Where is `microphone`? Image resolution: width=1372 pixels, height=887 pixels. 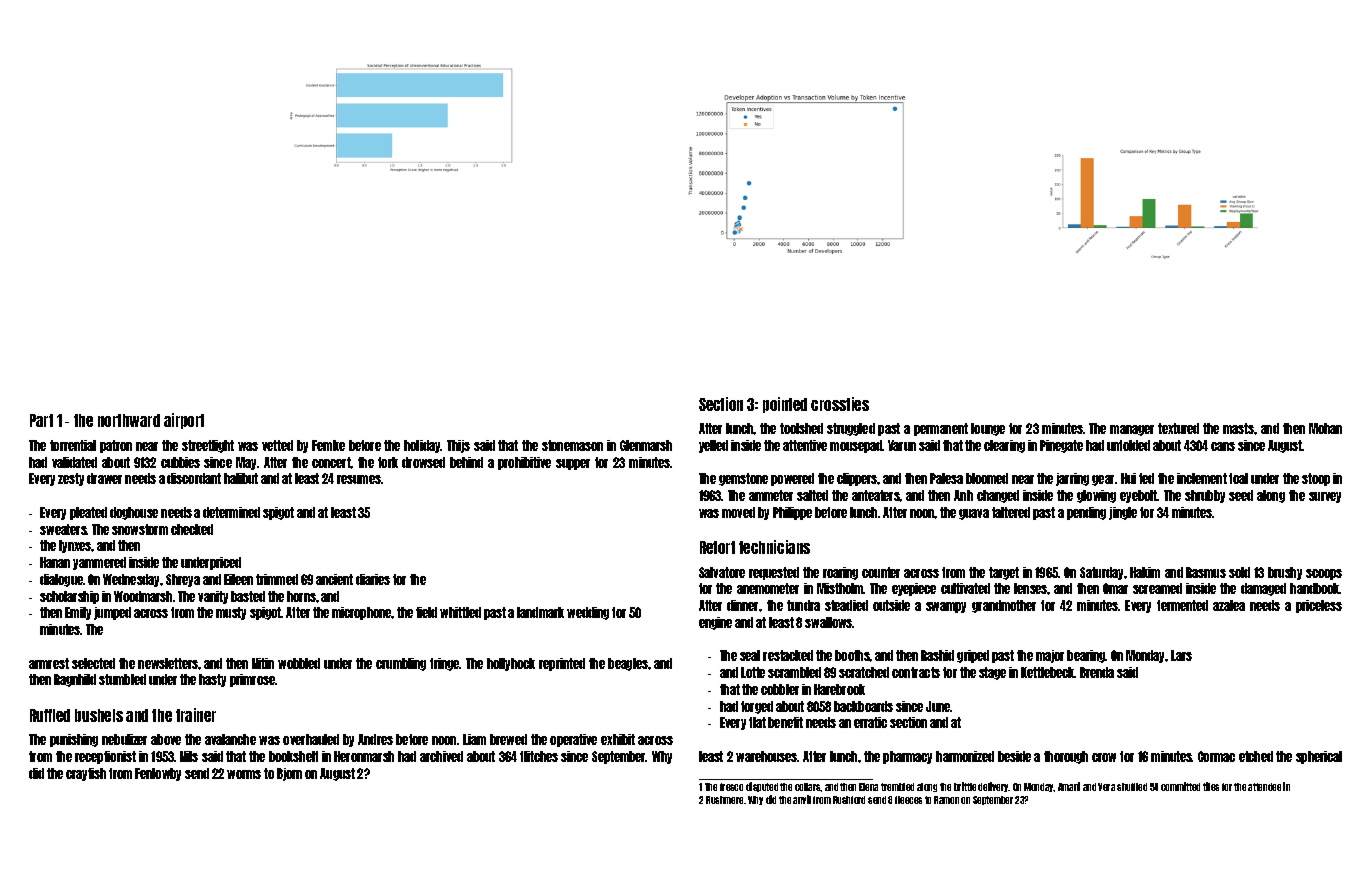
microphone is located at coordinates (362, 613).
